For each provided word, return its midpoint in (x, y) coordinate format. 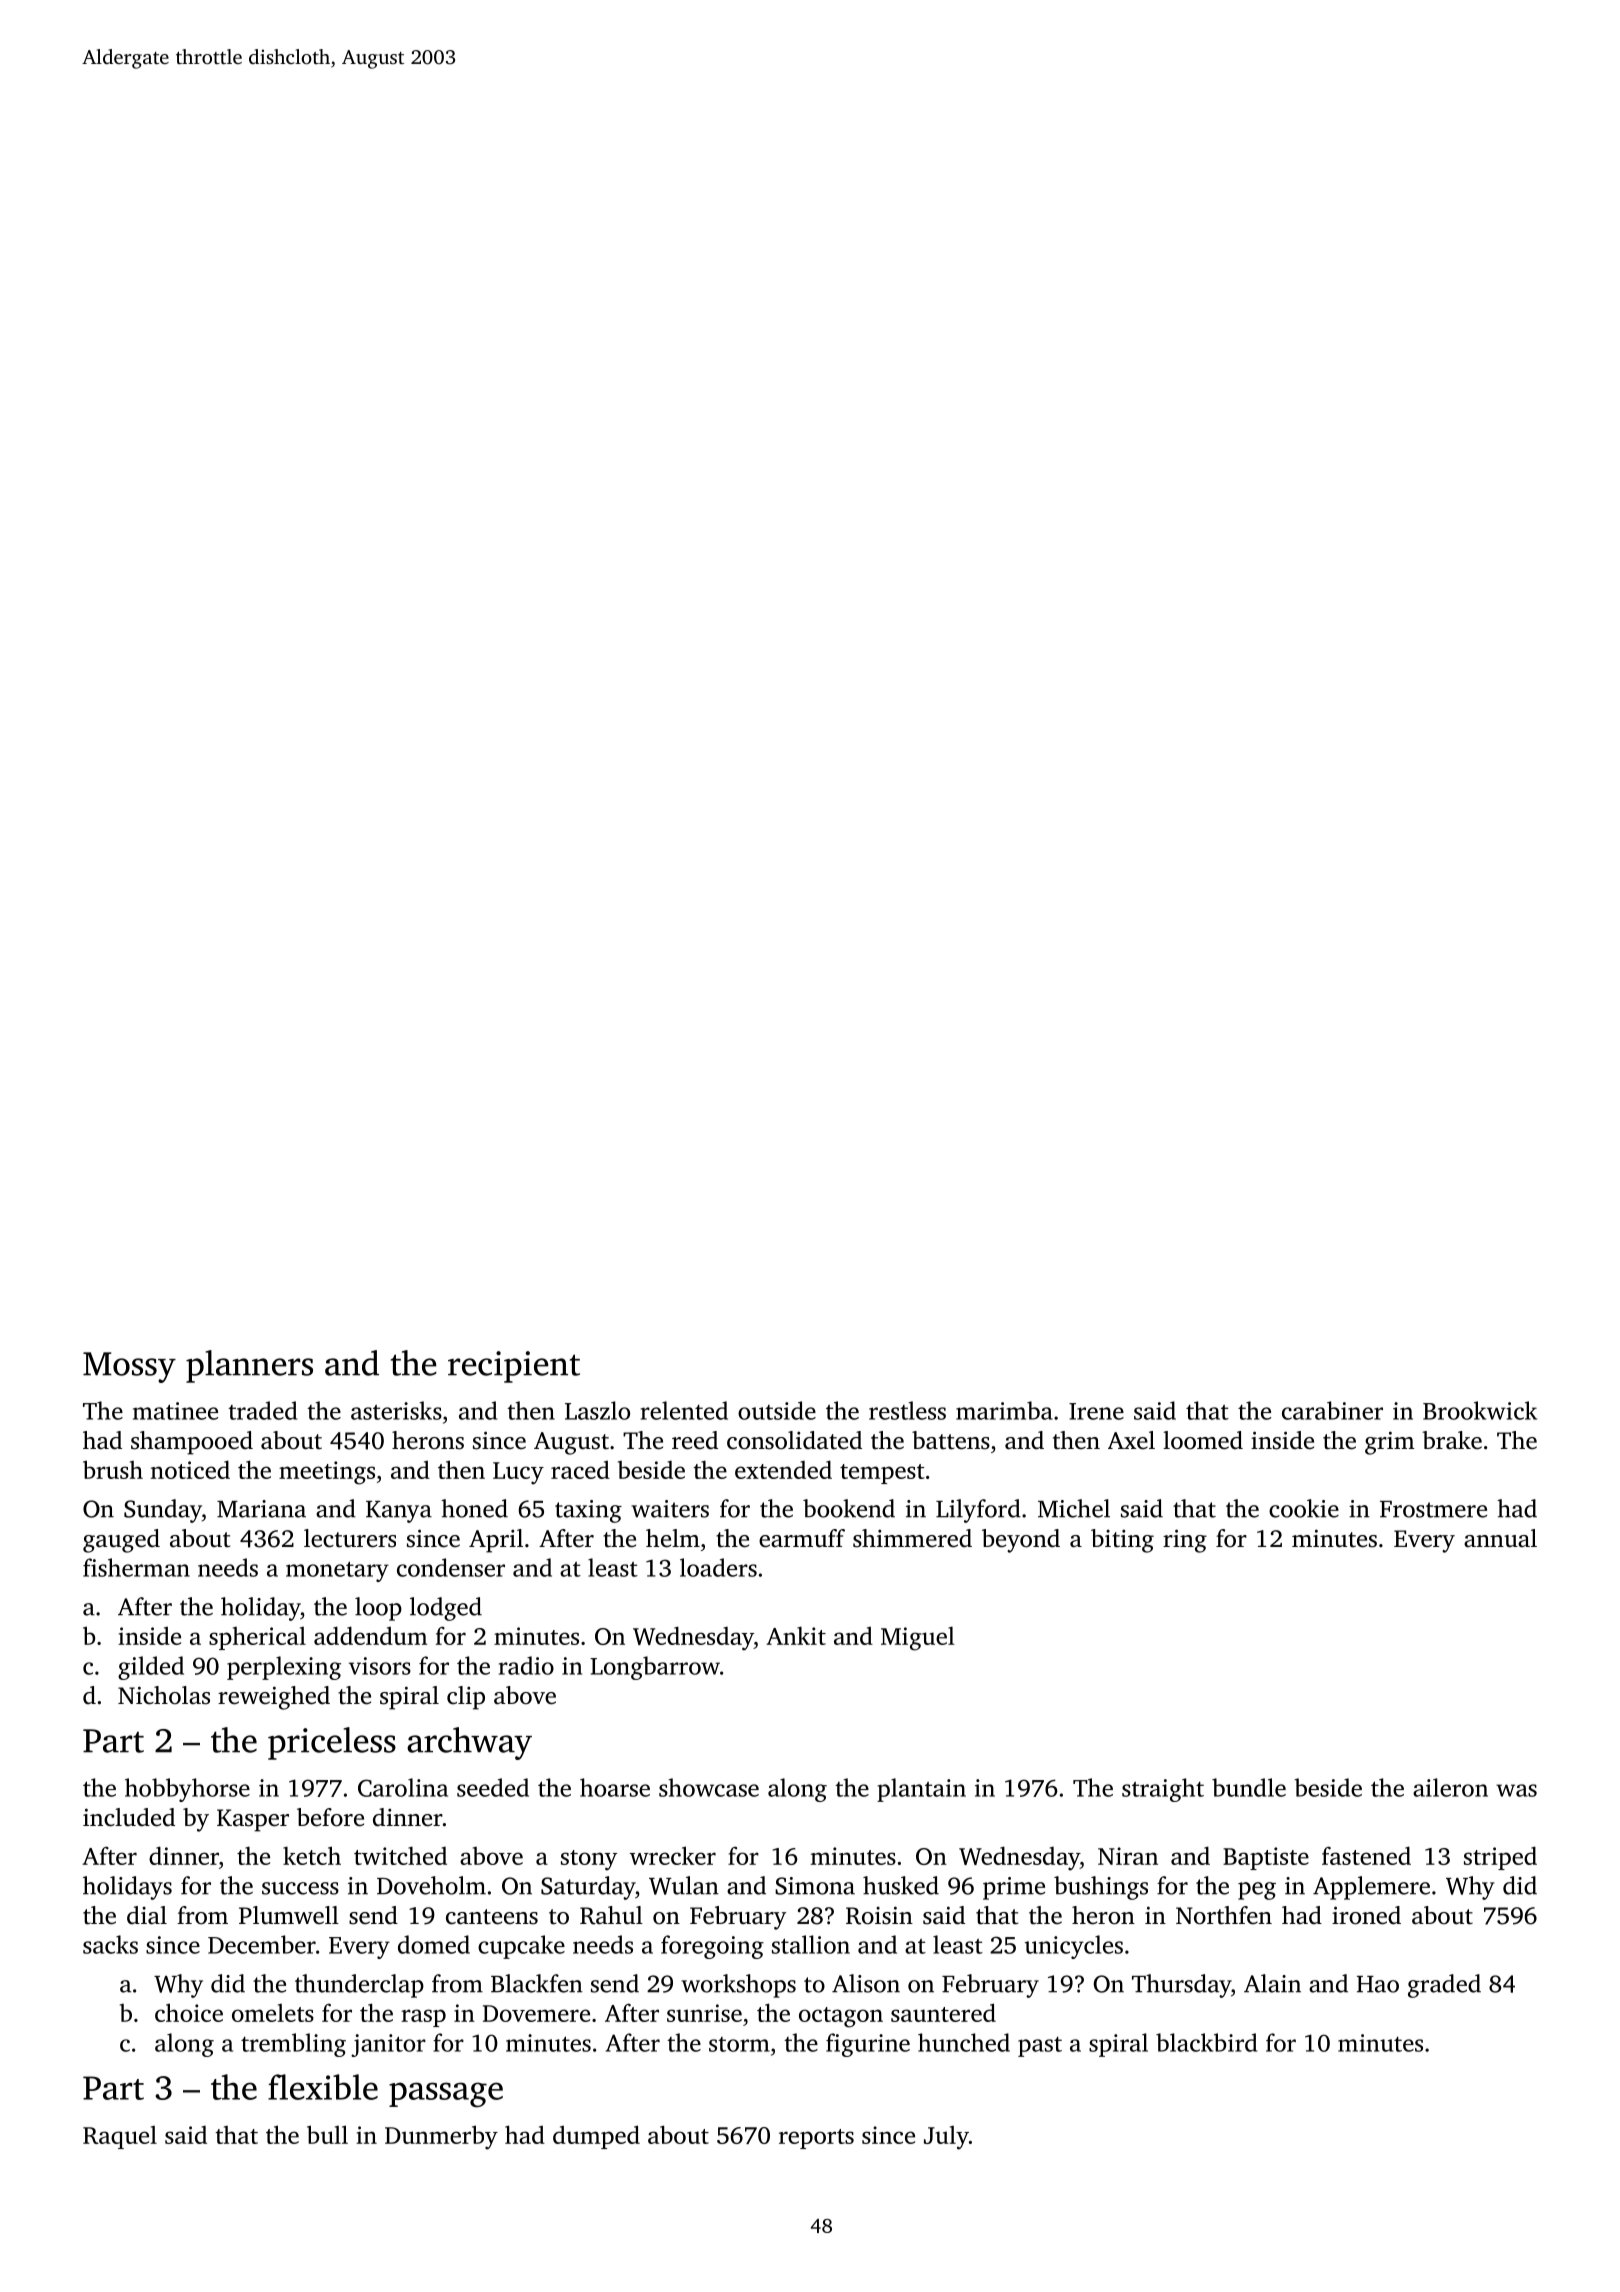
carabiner (1332, 1410)
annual (1500, 1538)
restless (907, 1410)
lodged (446, 1609)
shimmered (912, 1538)
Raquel (120, 2137)
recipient (514, 1367)
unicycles (1074, 1947)
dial (147, 1915)
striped (1500, 1858)
